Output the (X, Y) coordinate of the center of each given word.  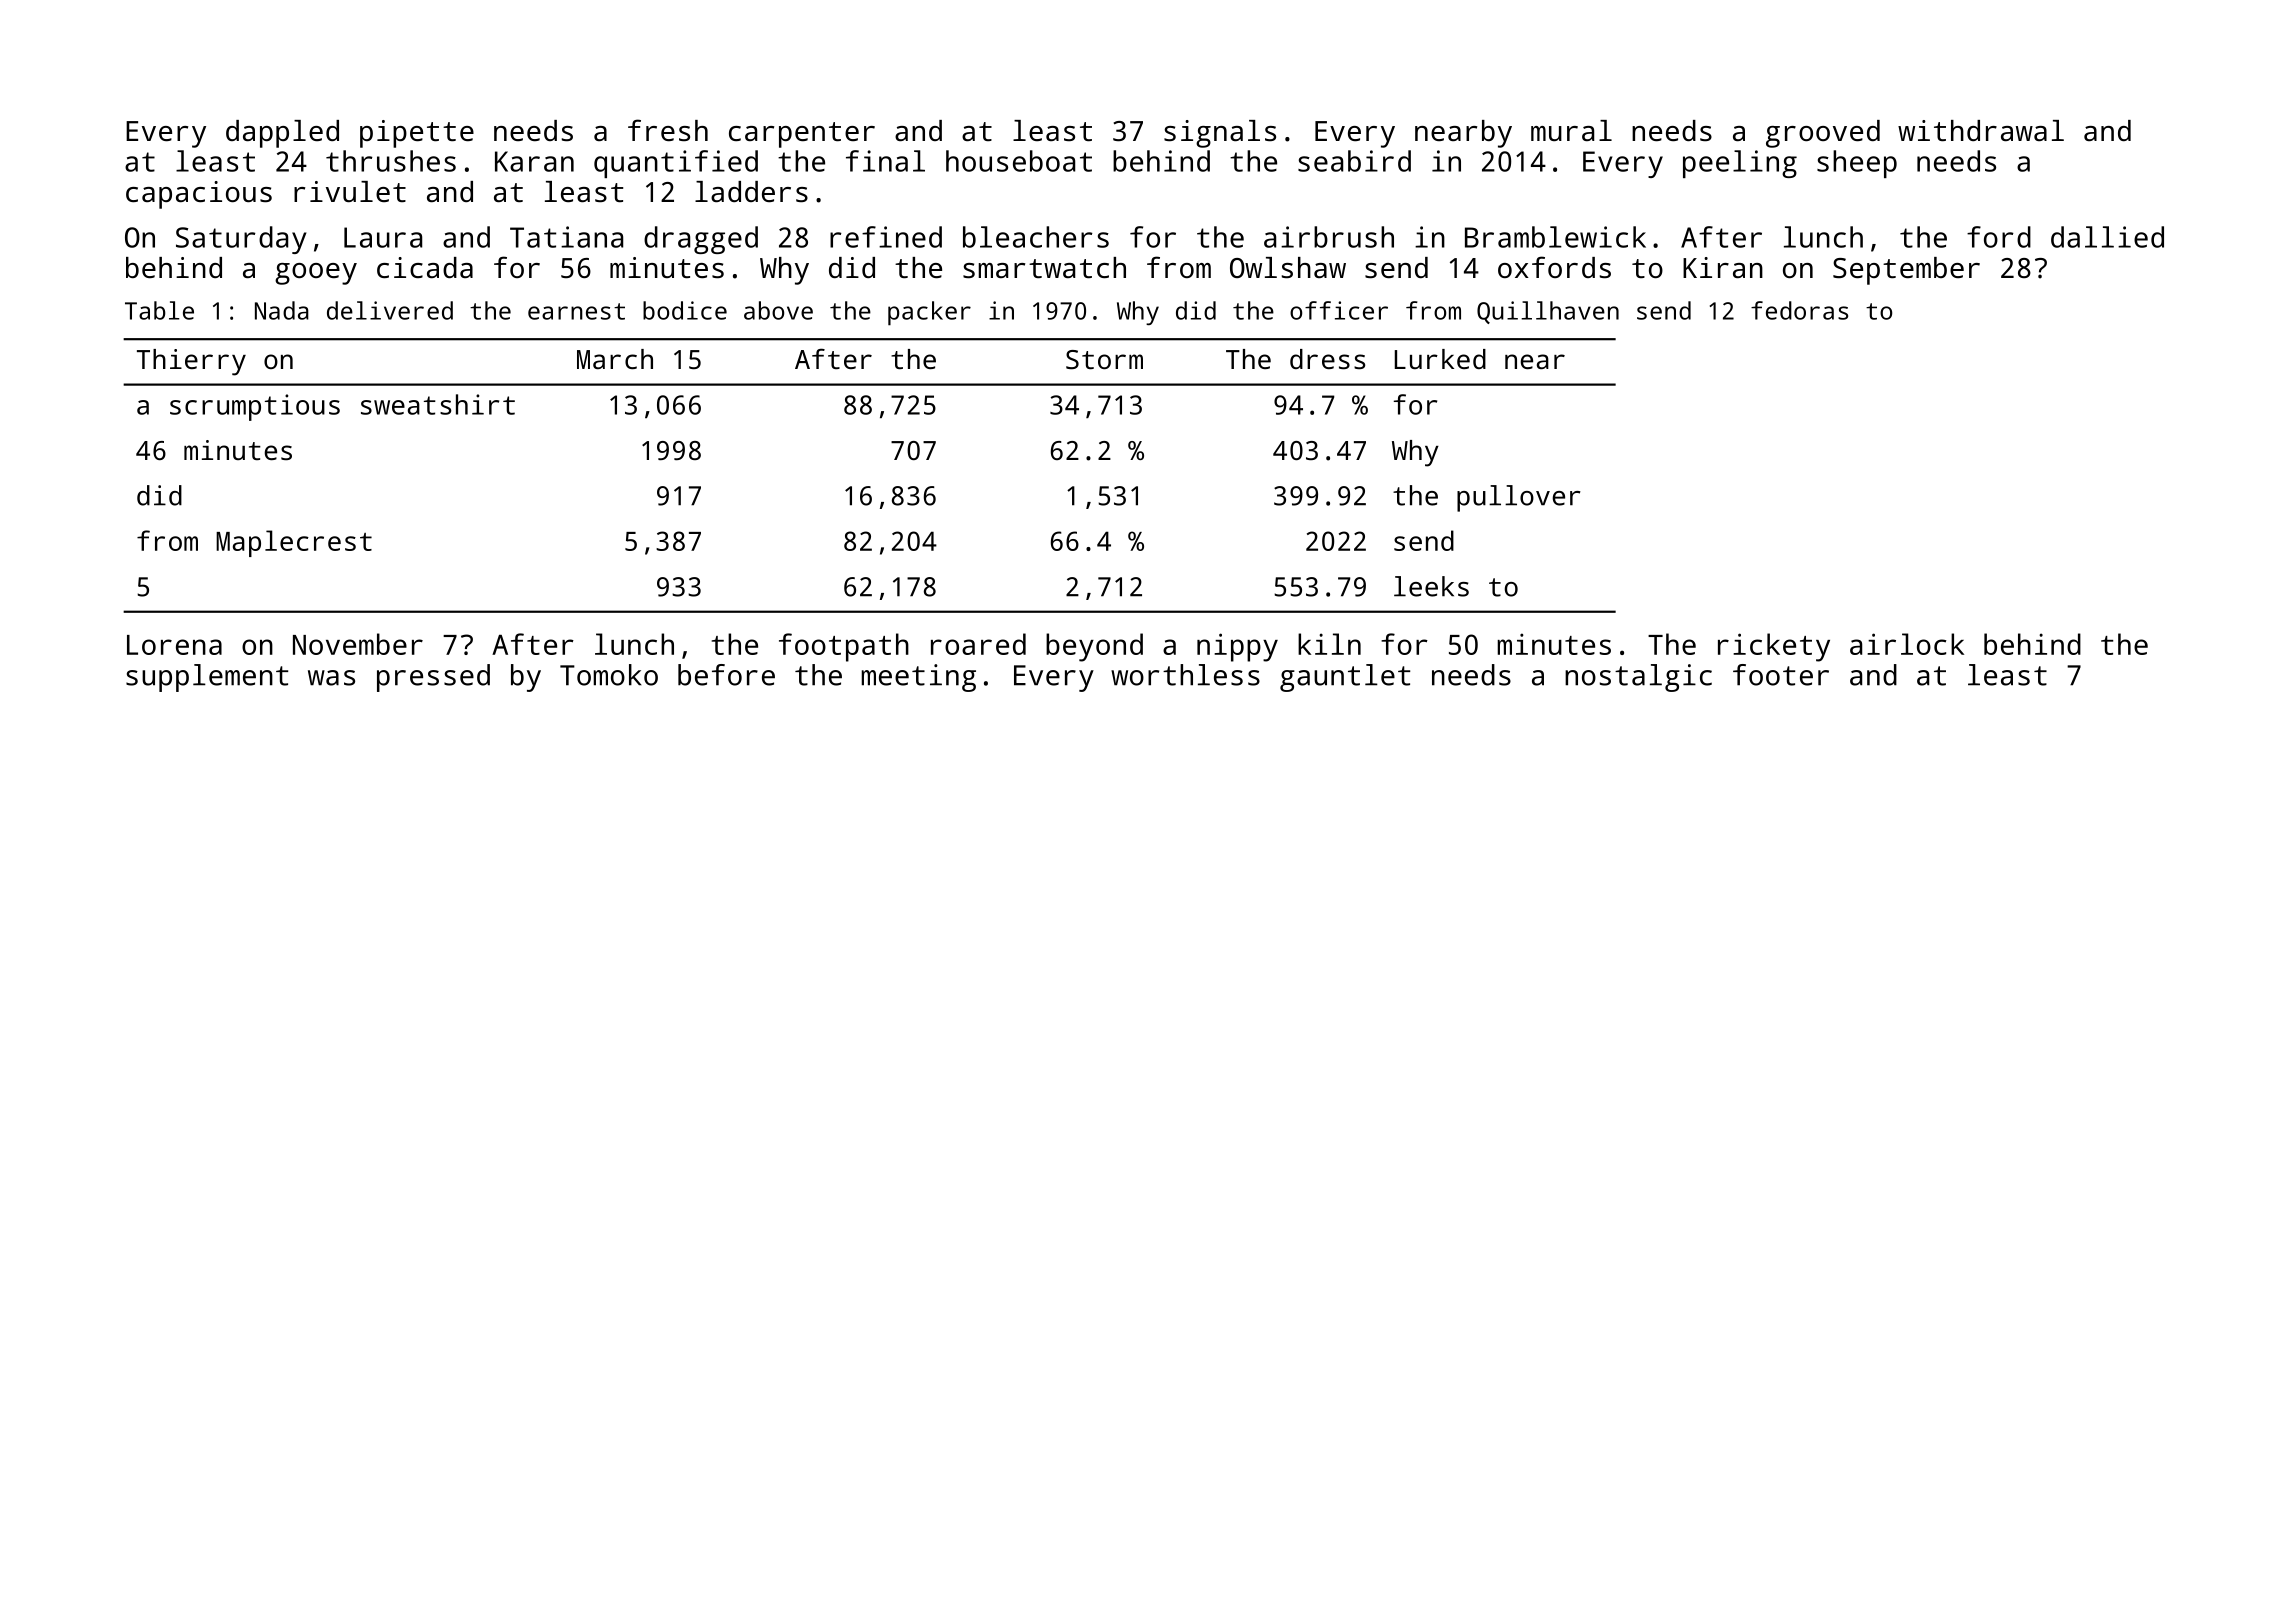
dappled (282, 134)
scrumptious (255, 407)
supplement (207, 678)
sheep (1857, 164)
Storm (1104, 360)
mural (1571, 130)
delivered (390, 310)
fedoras (1799, 310)
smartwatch (1044, 268)
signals (1220, 134)
